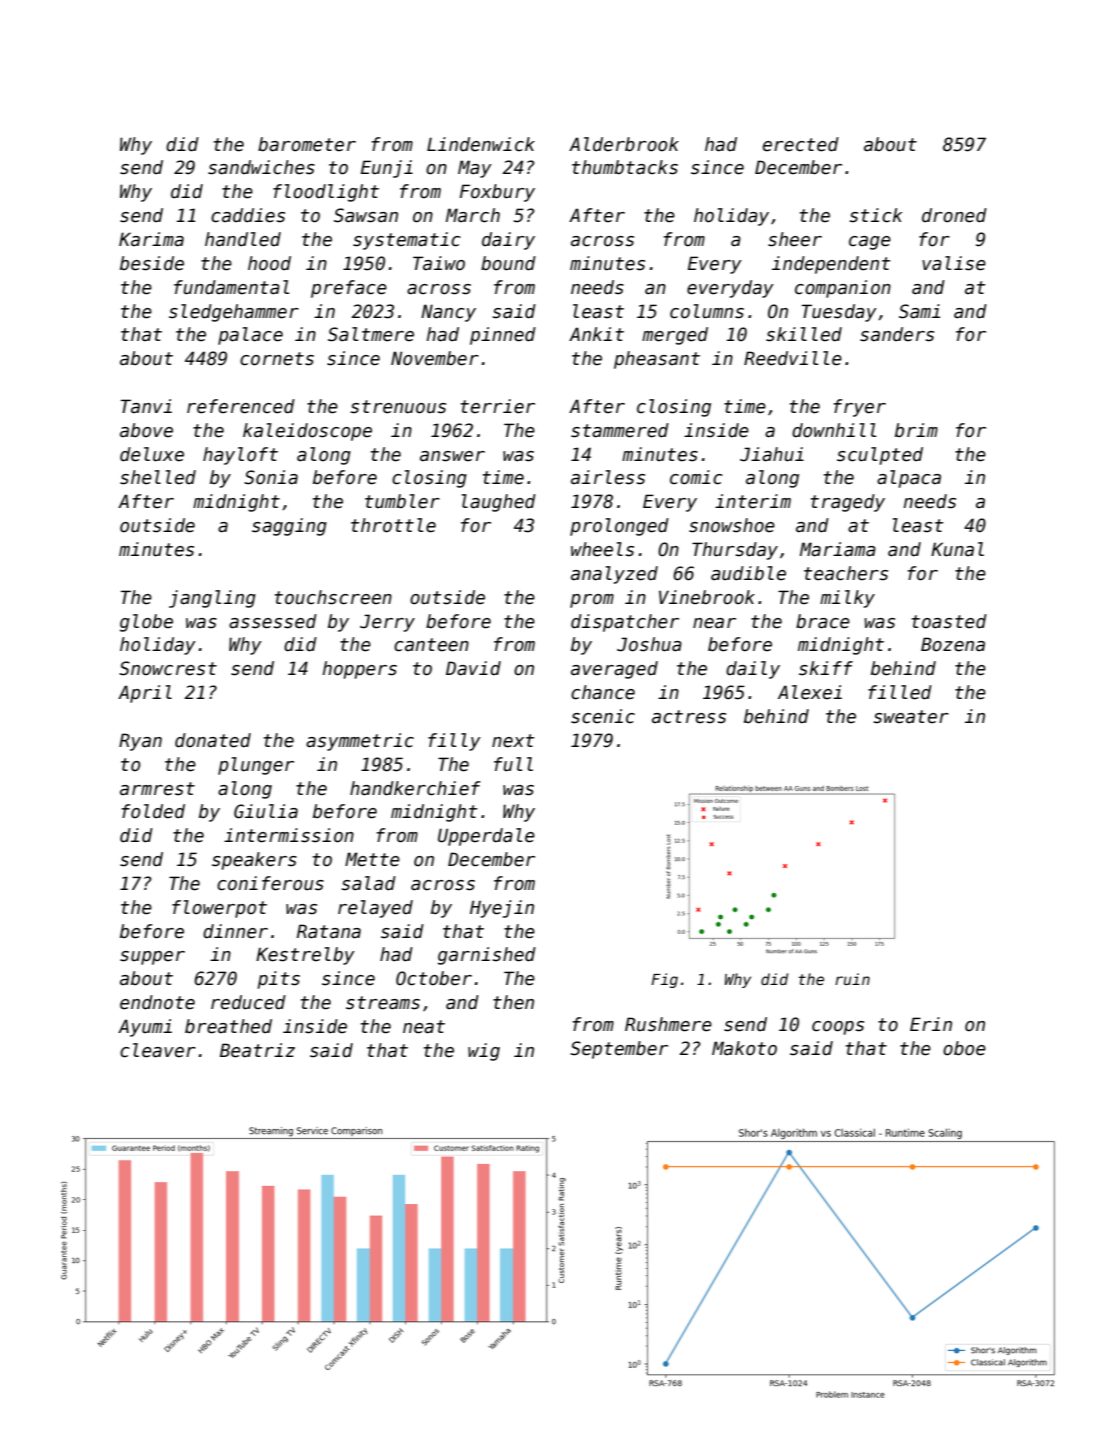 The width and height of the screenshot is (1106, 1431). What do you see at coordinates (624, 144) in the screenshot?
I see `Alderbrook` at bounding box center [624, 144].
